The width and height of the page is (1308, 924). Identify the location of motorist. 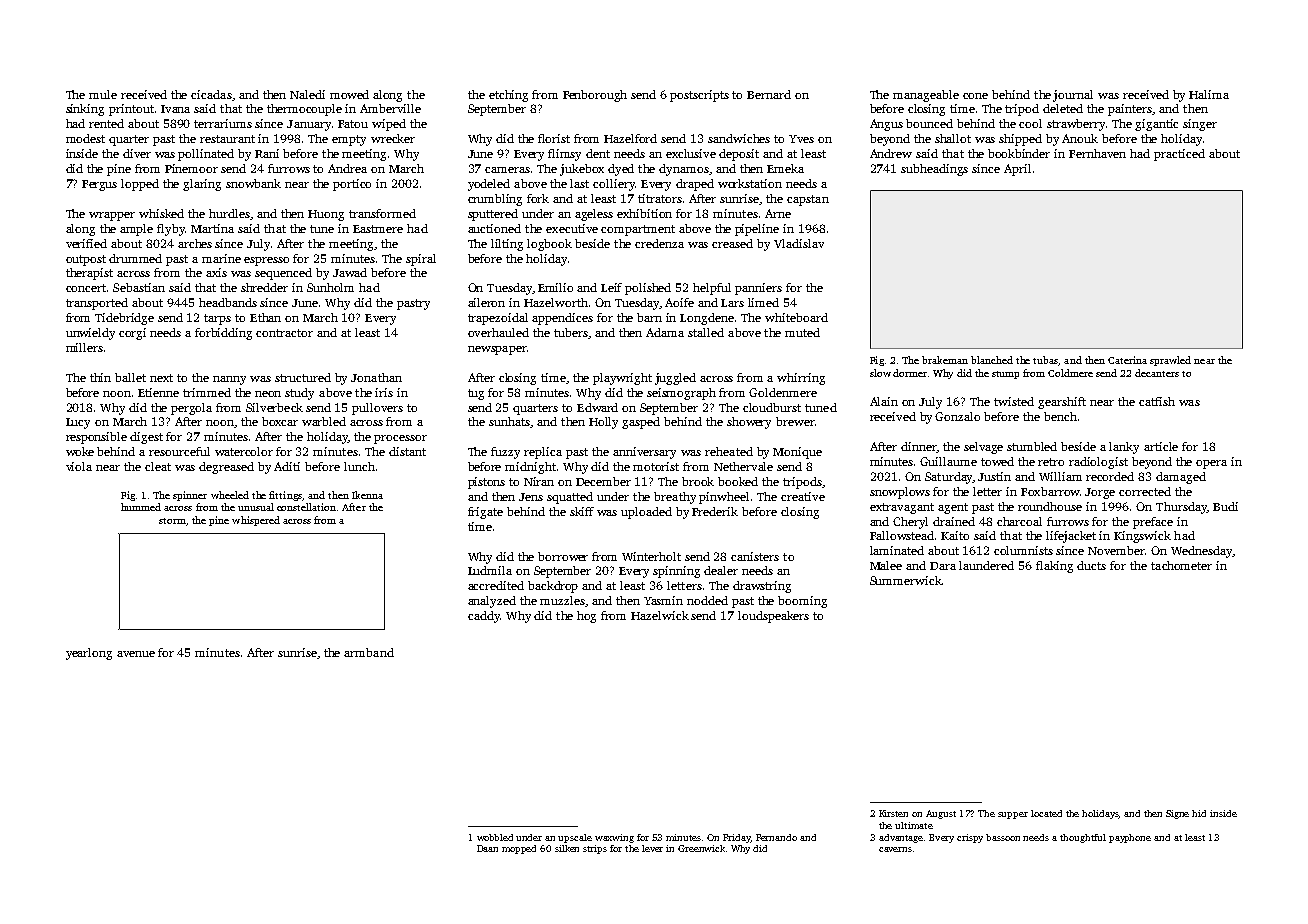
(656, 466).
